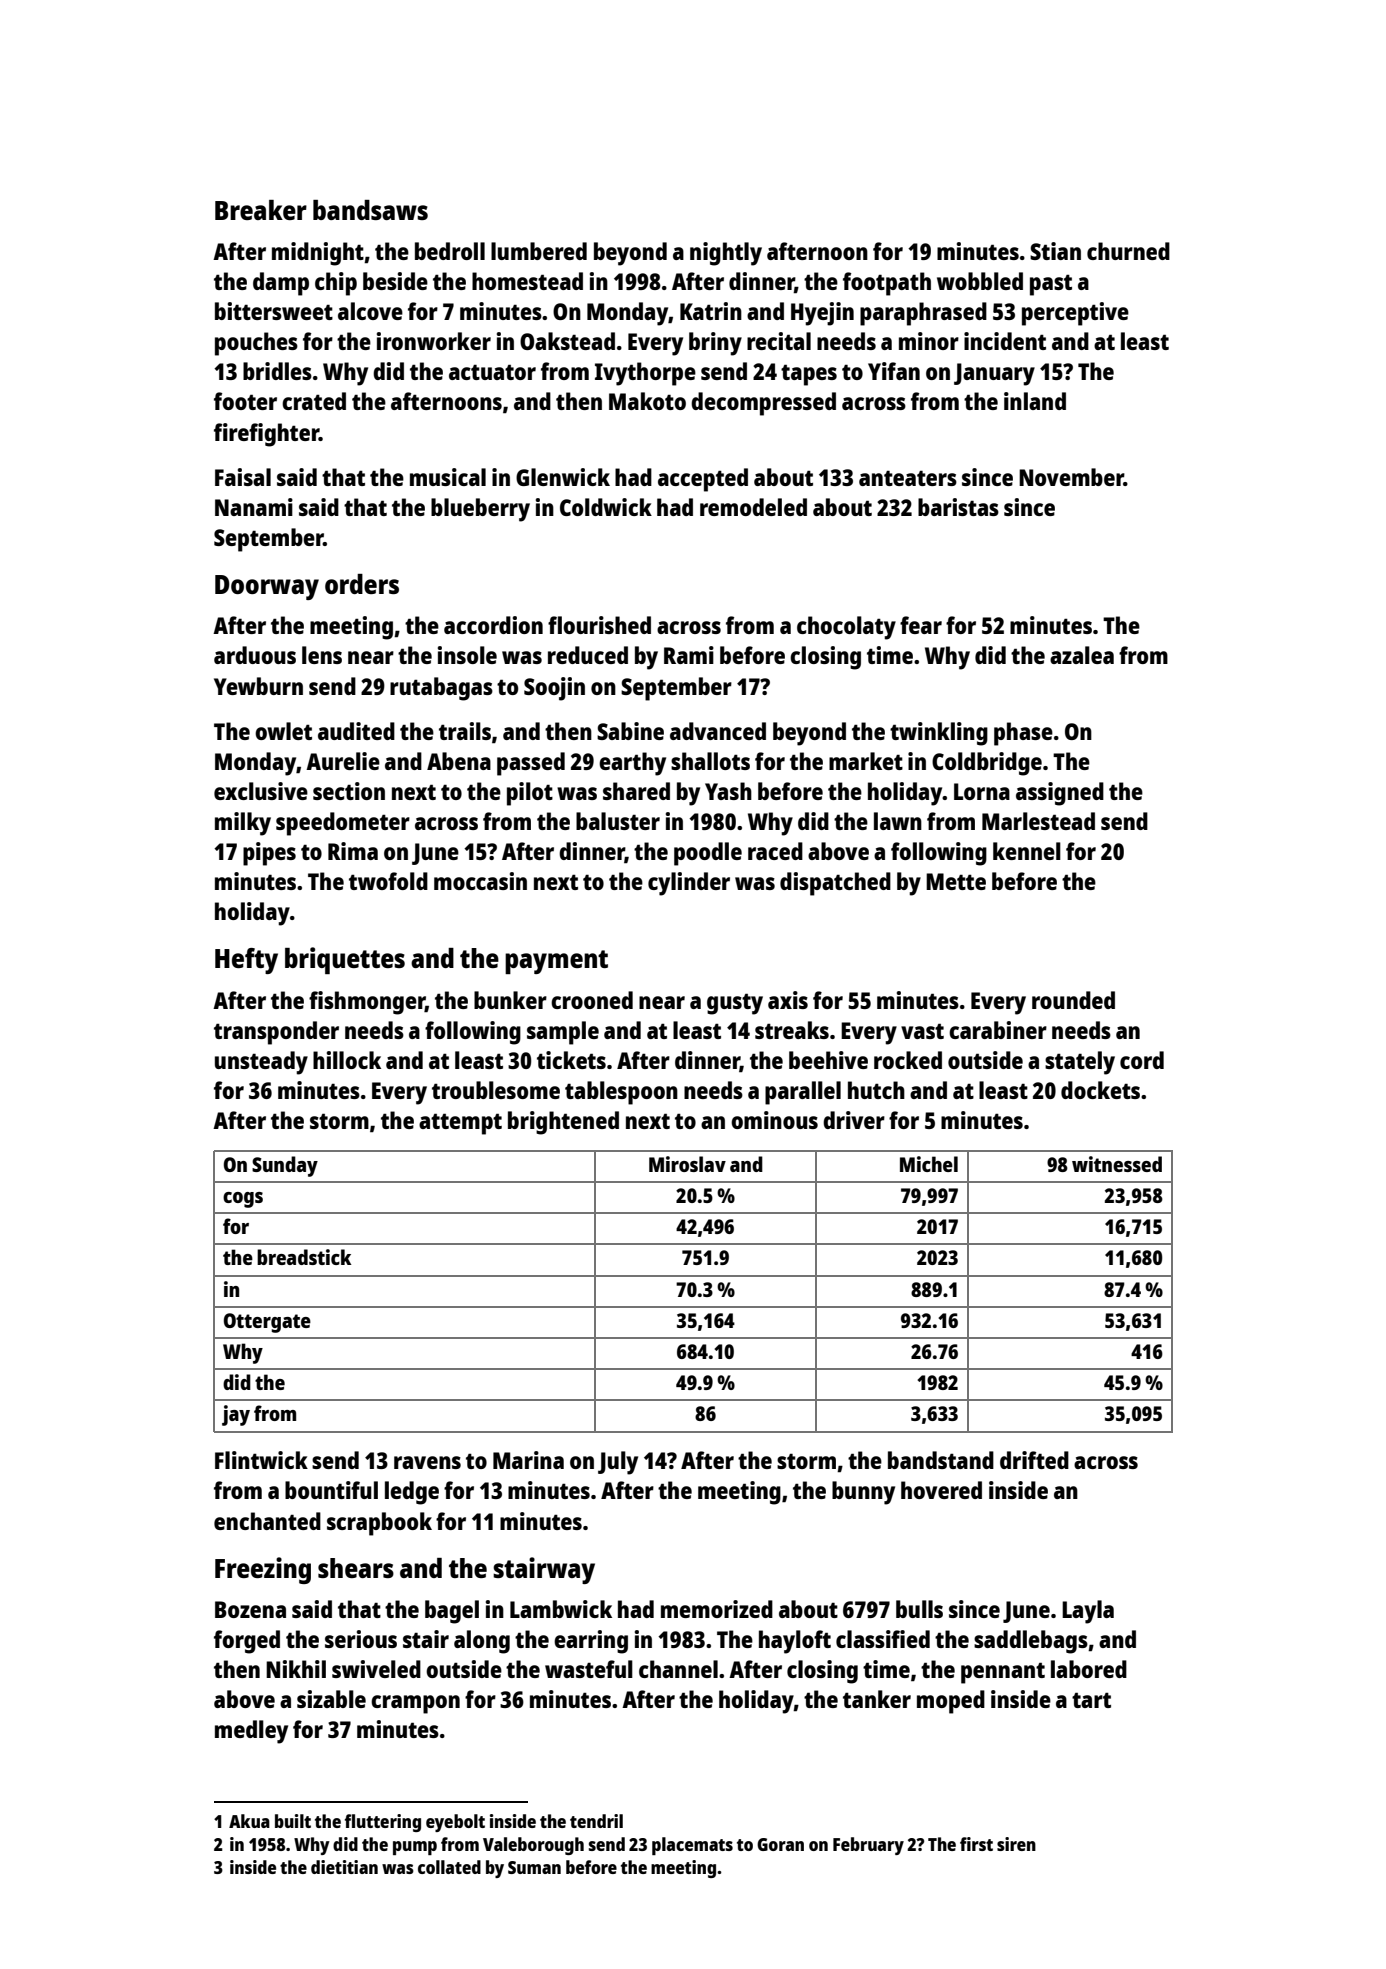 The image size is (1386, 1969). I want to click on fear, so click(921, 625).
